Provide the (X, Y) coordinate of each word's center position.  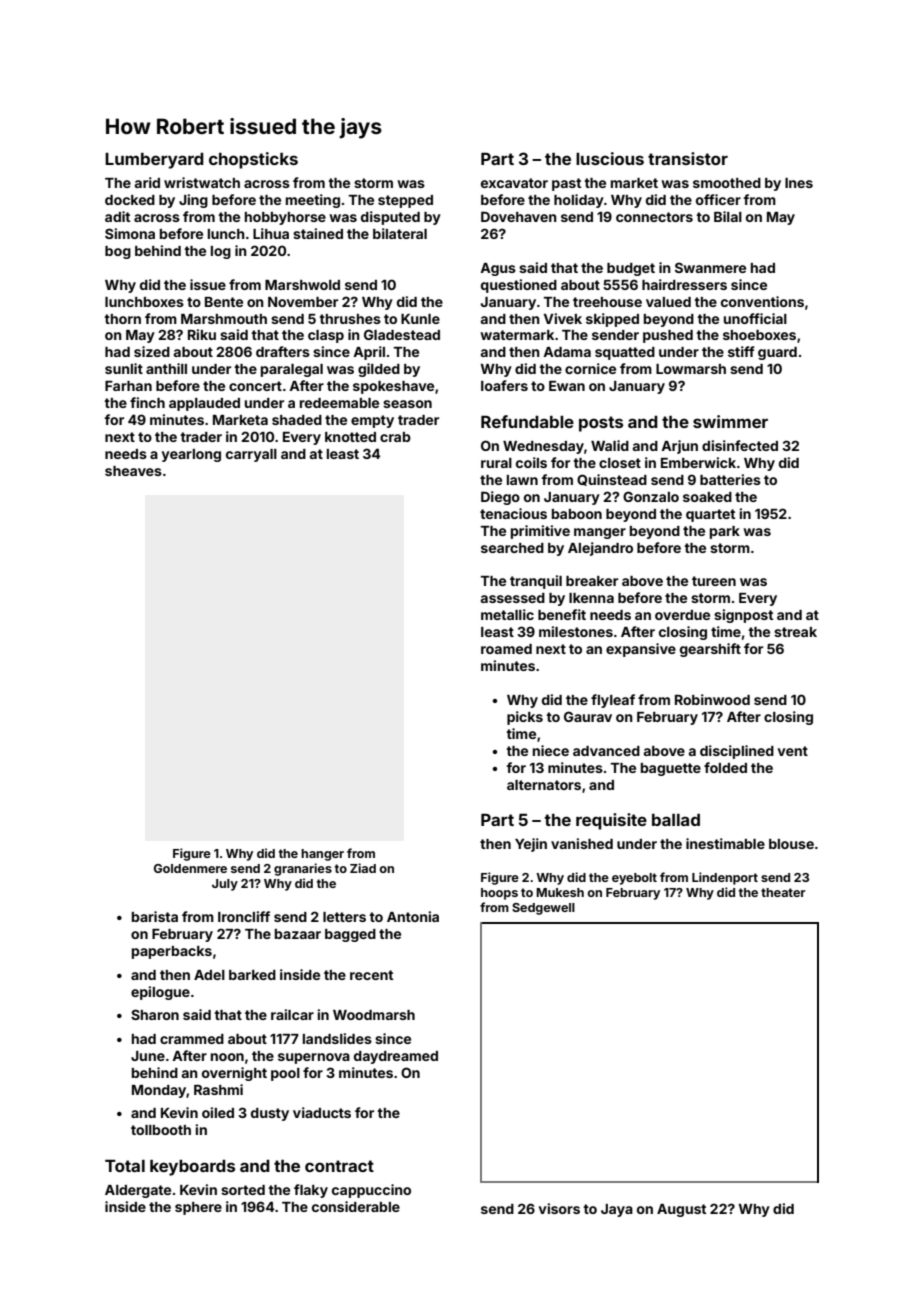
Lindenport (725, 878)
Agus (498, 269)
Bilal (728, 216)
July (225, 885)
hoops (499, 894)
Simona (130, 233)
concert (255, 386)
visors (559, 1208)
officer (718, 199)
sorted (243, 1190)
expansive (641, 650)
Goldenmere (190, 868)
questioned (519, 286)
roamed (506, 649)
